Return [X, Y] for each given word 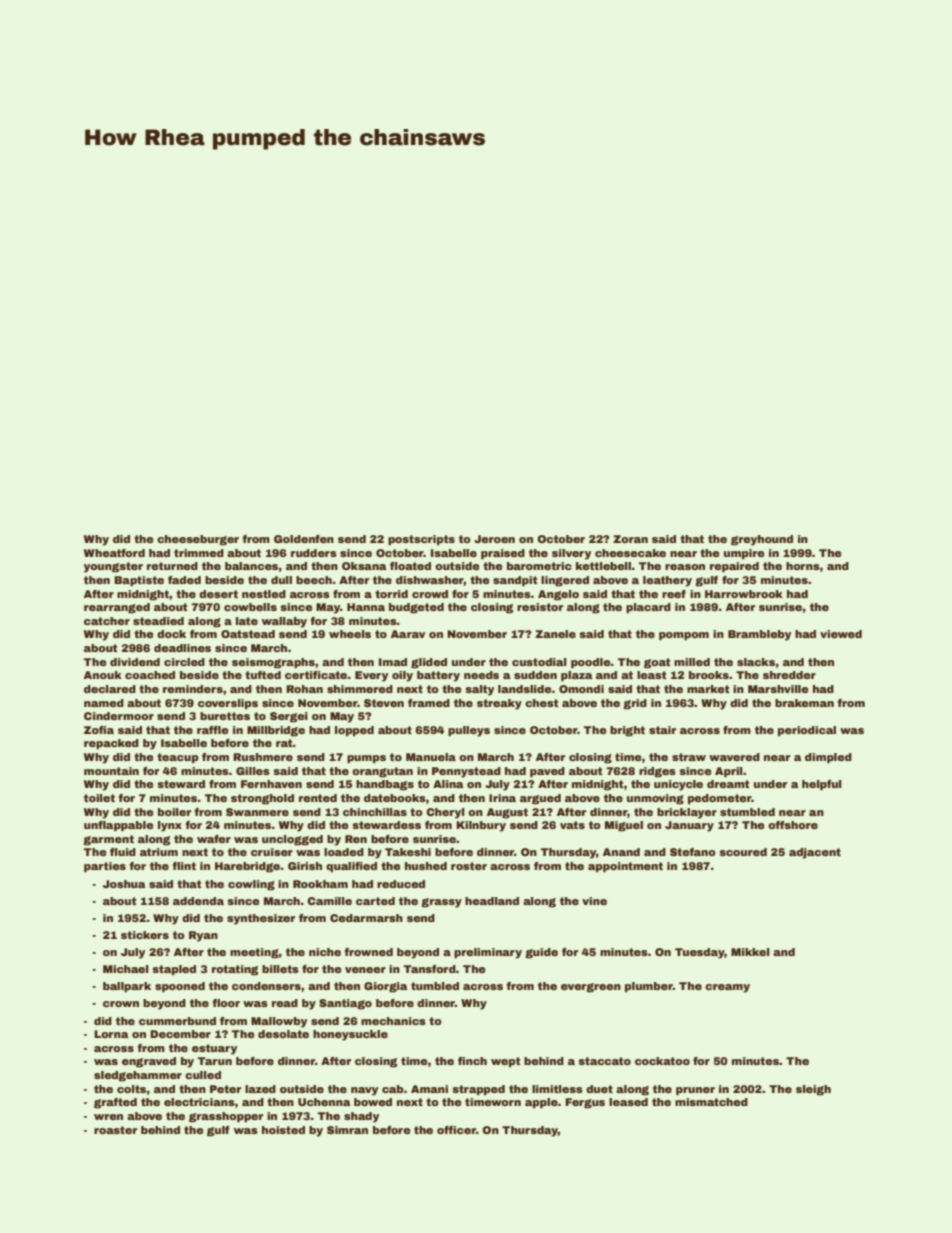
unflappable [119, 826]
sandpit [515, 581]
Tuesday [700, 953]
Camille [329, 901]
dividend [135, 662]
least [652, 675]
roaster [115, 1130]
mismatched [711, 1102]
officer [456, 1130]
